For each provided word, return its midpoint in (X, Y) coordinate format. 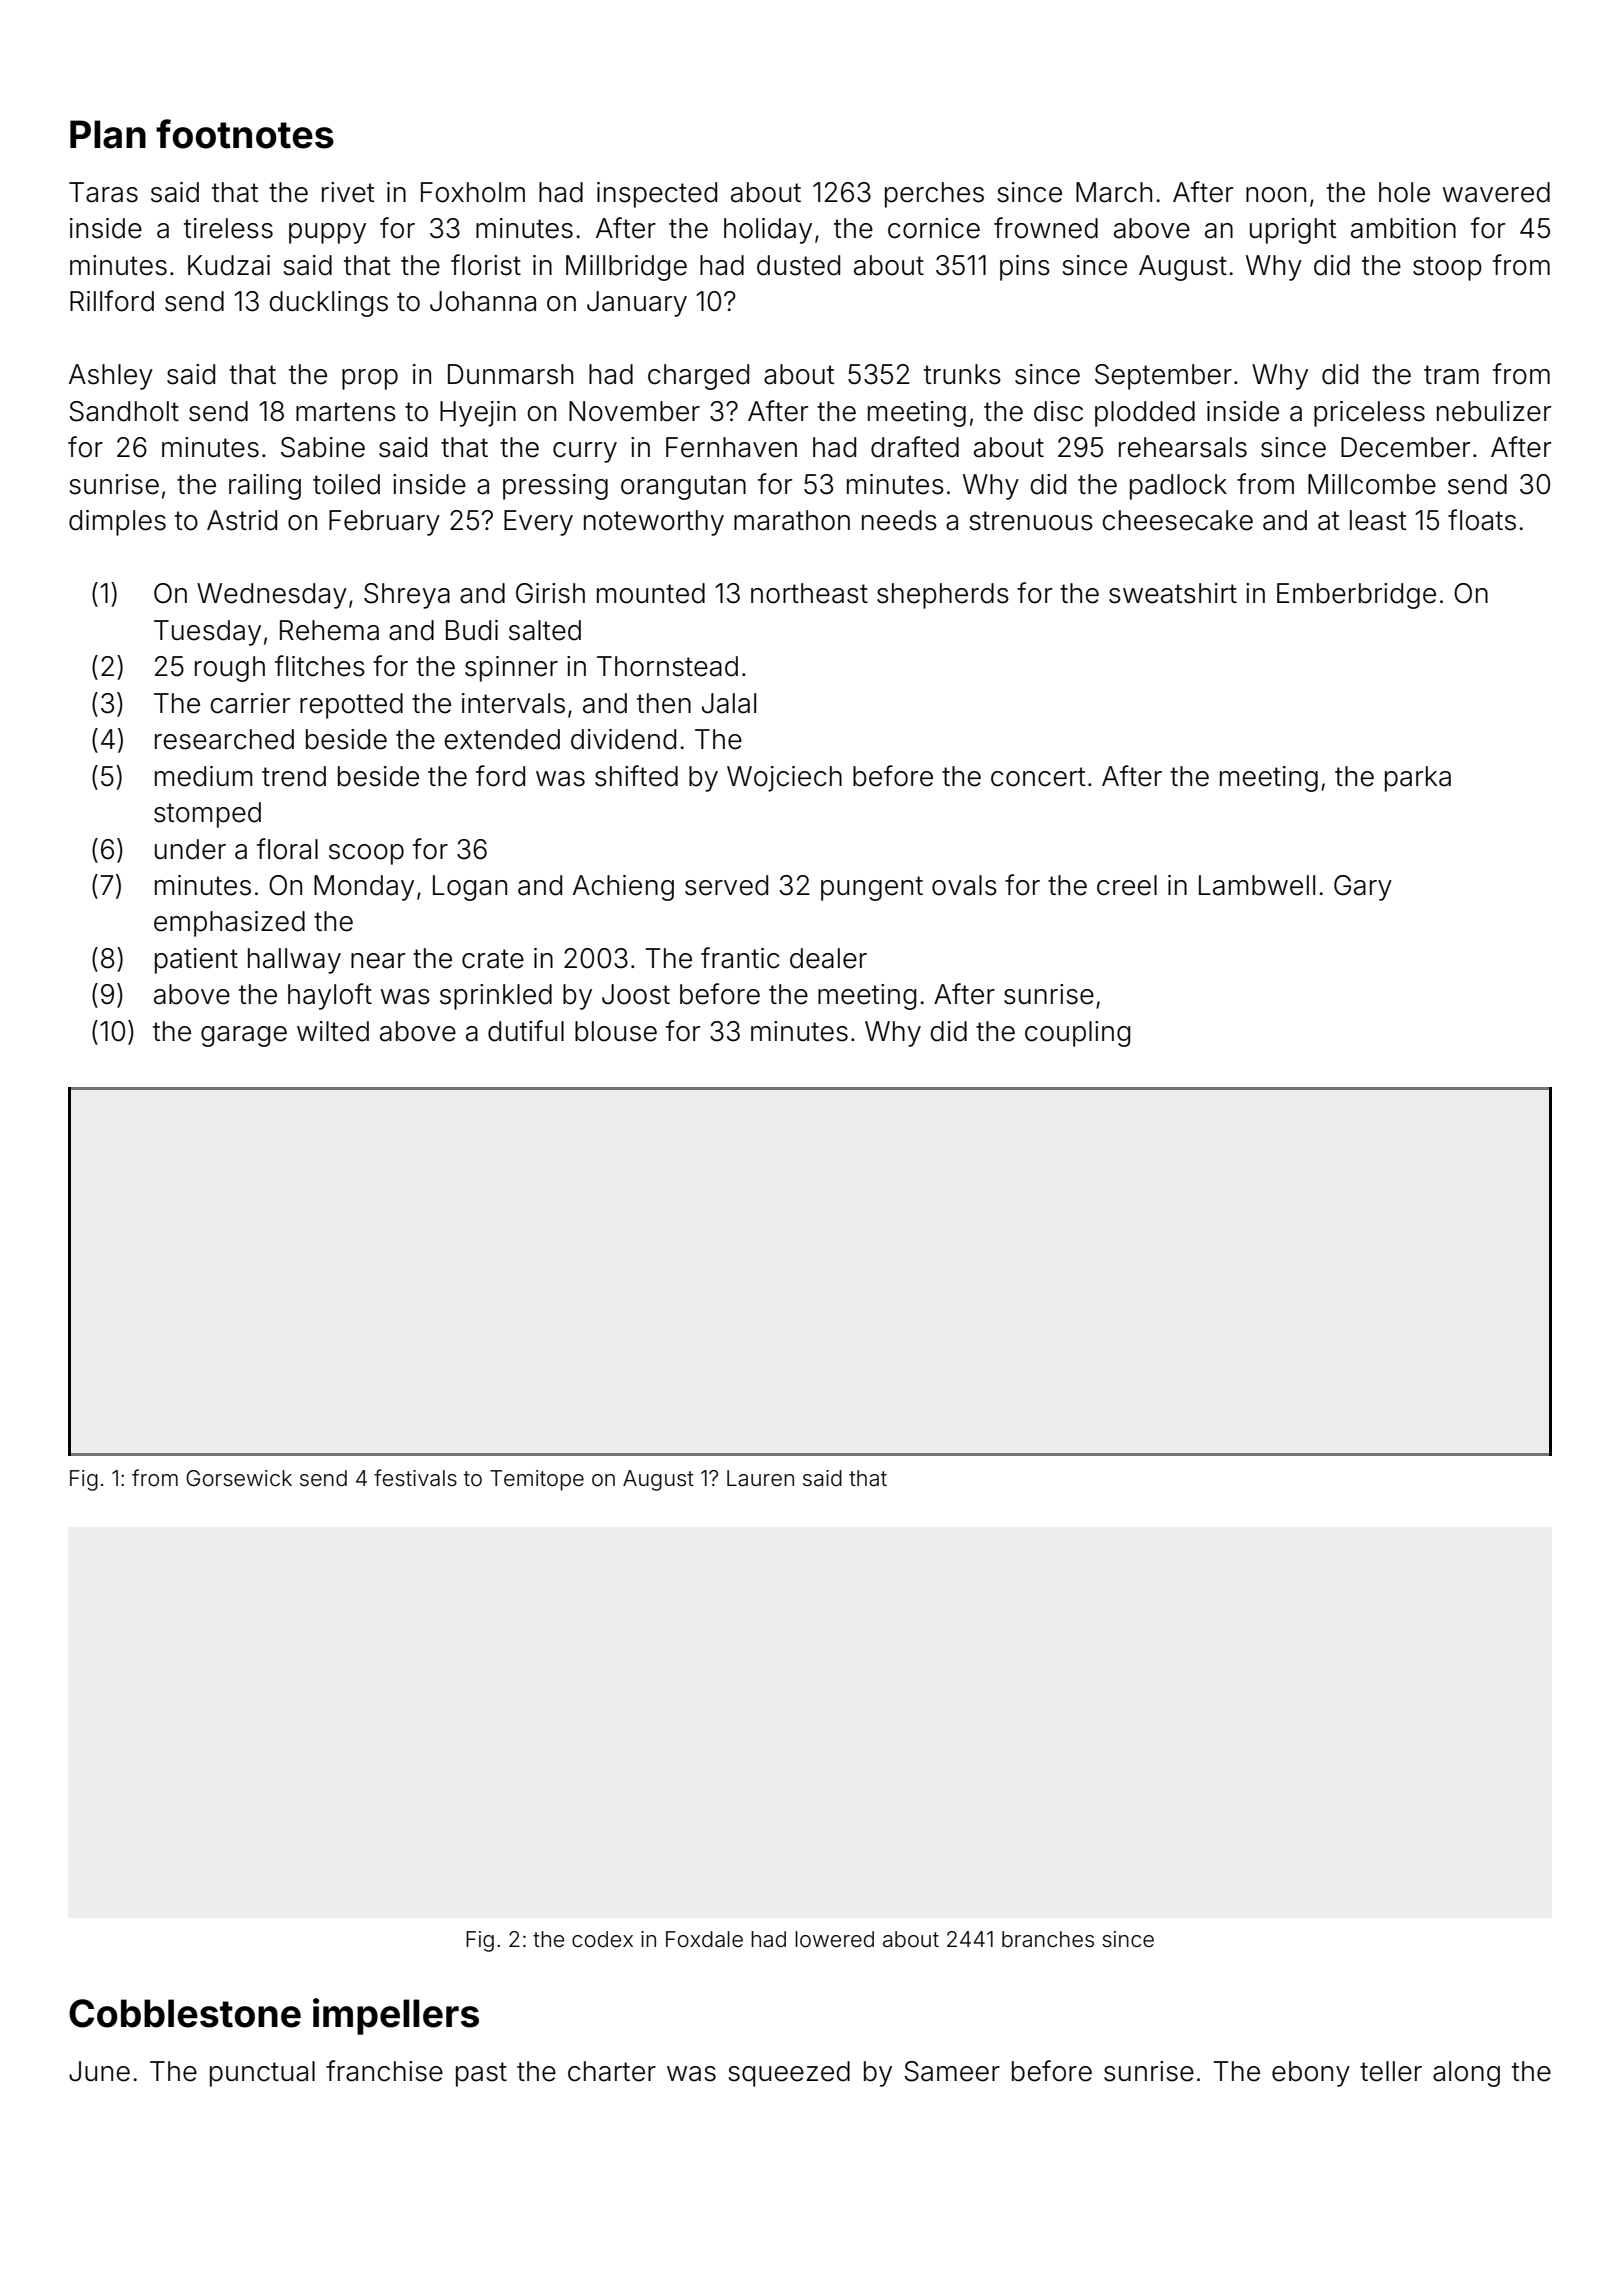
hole (1404, 192)
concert (1038, 777)
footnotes (245, 134)
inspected (657, 195)
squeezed (789, 2074)
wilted (333, 1031)
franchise (384, 2071)
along (1466, 2074)
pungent (872, 888)
